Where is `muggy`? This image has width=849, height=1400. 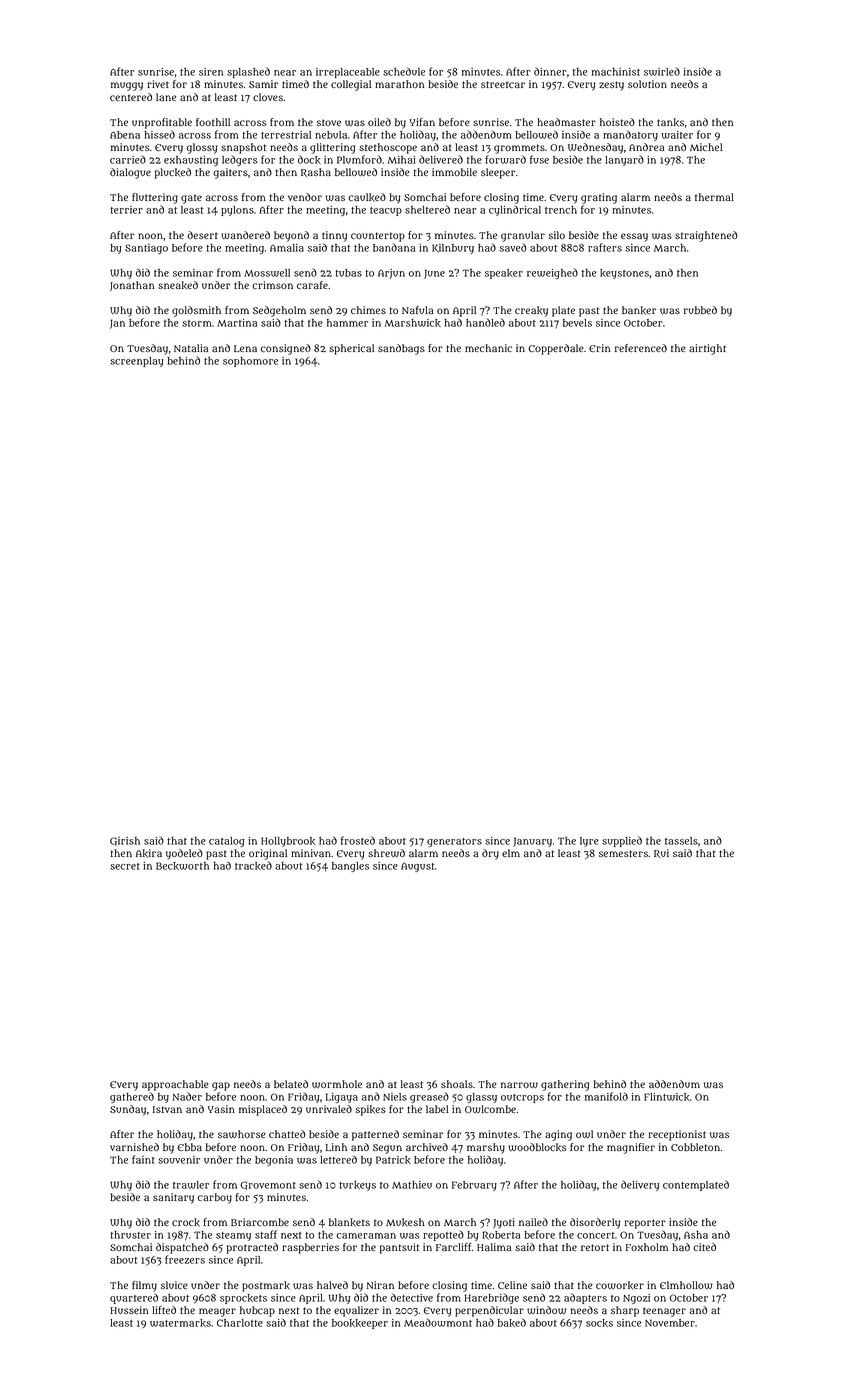
muggy is located at coordinates (127, 86).
